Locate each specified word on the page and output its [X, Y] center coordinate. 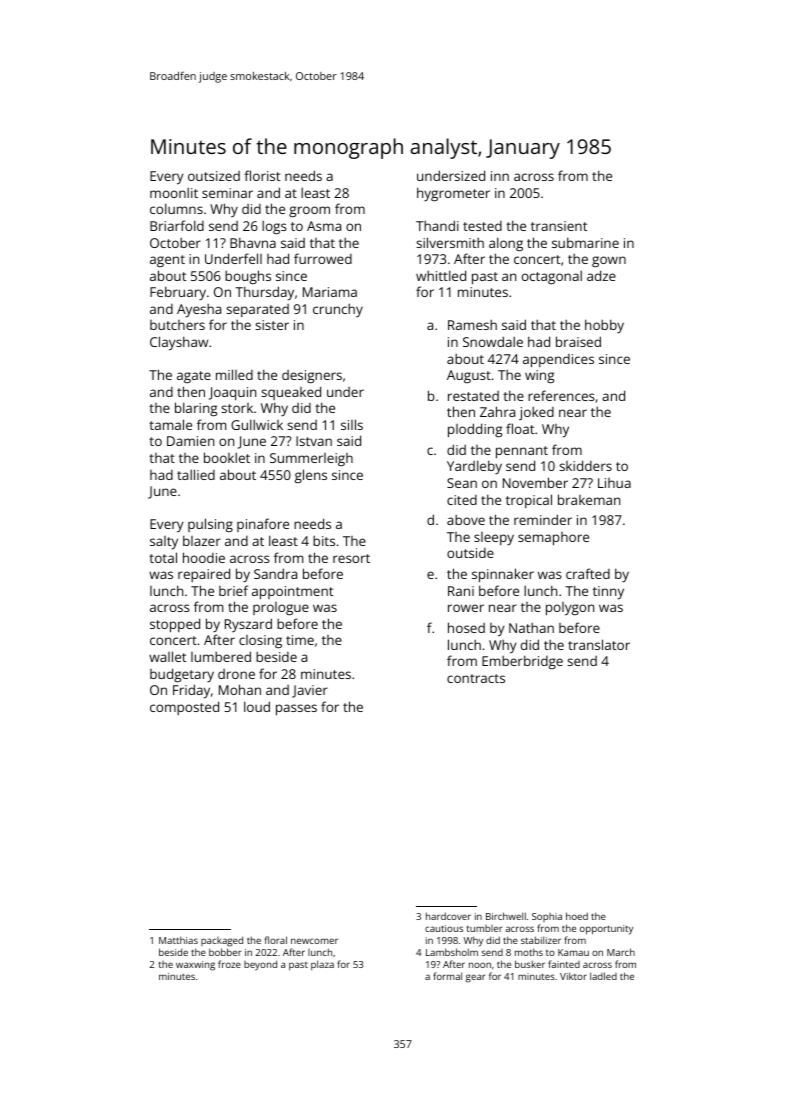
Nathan [531, 627]
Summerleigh [311, 459]
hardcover [448, 916]
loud [257, 706]
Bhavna [253, 242]
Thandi [437, 225]
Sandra [275, 573]
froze [229, 964]
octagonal [552, 277]
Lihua [614, 483]
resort [351, 558]
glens [311, 476]
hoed [577, 916]
